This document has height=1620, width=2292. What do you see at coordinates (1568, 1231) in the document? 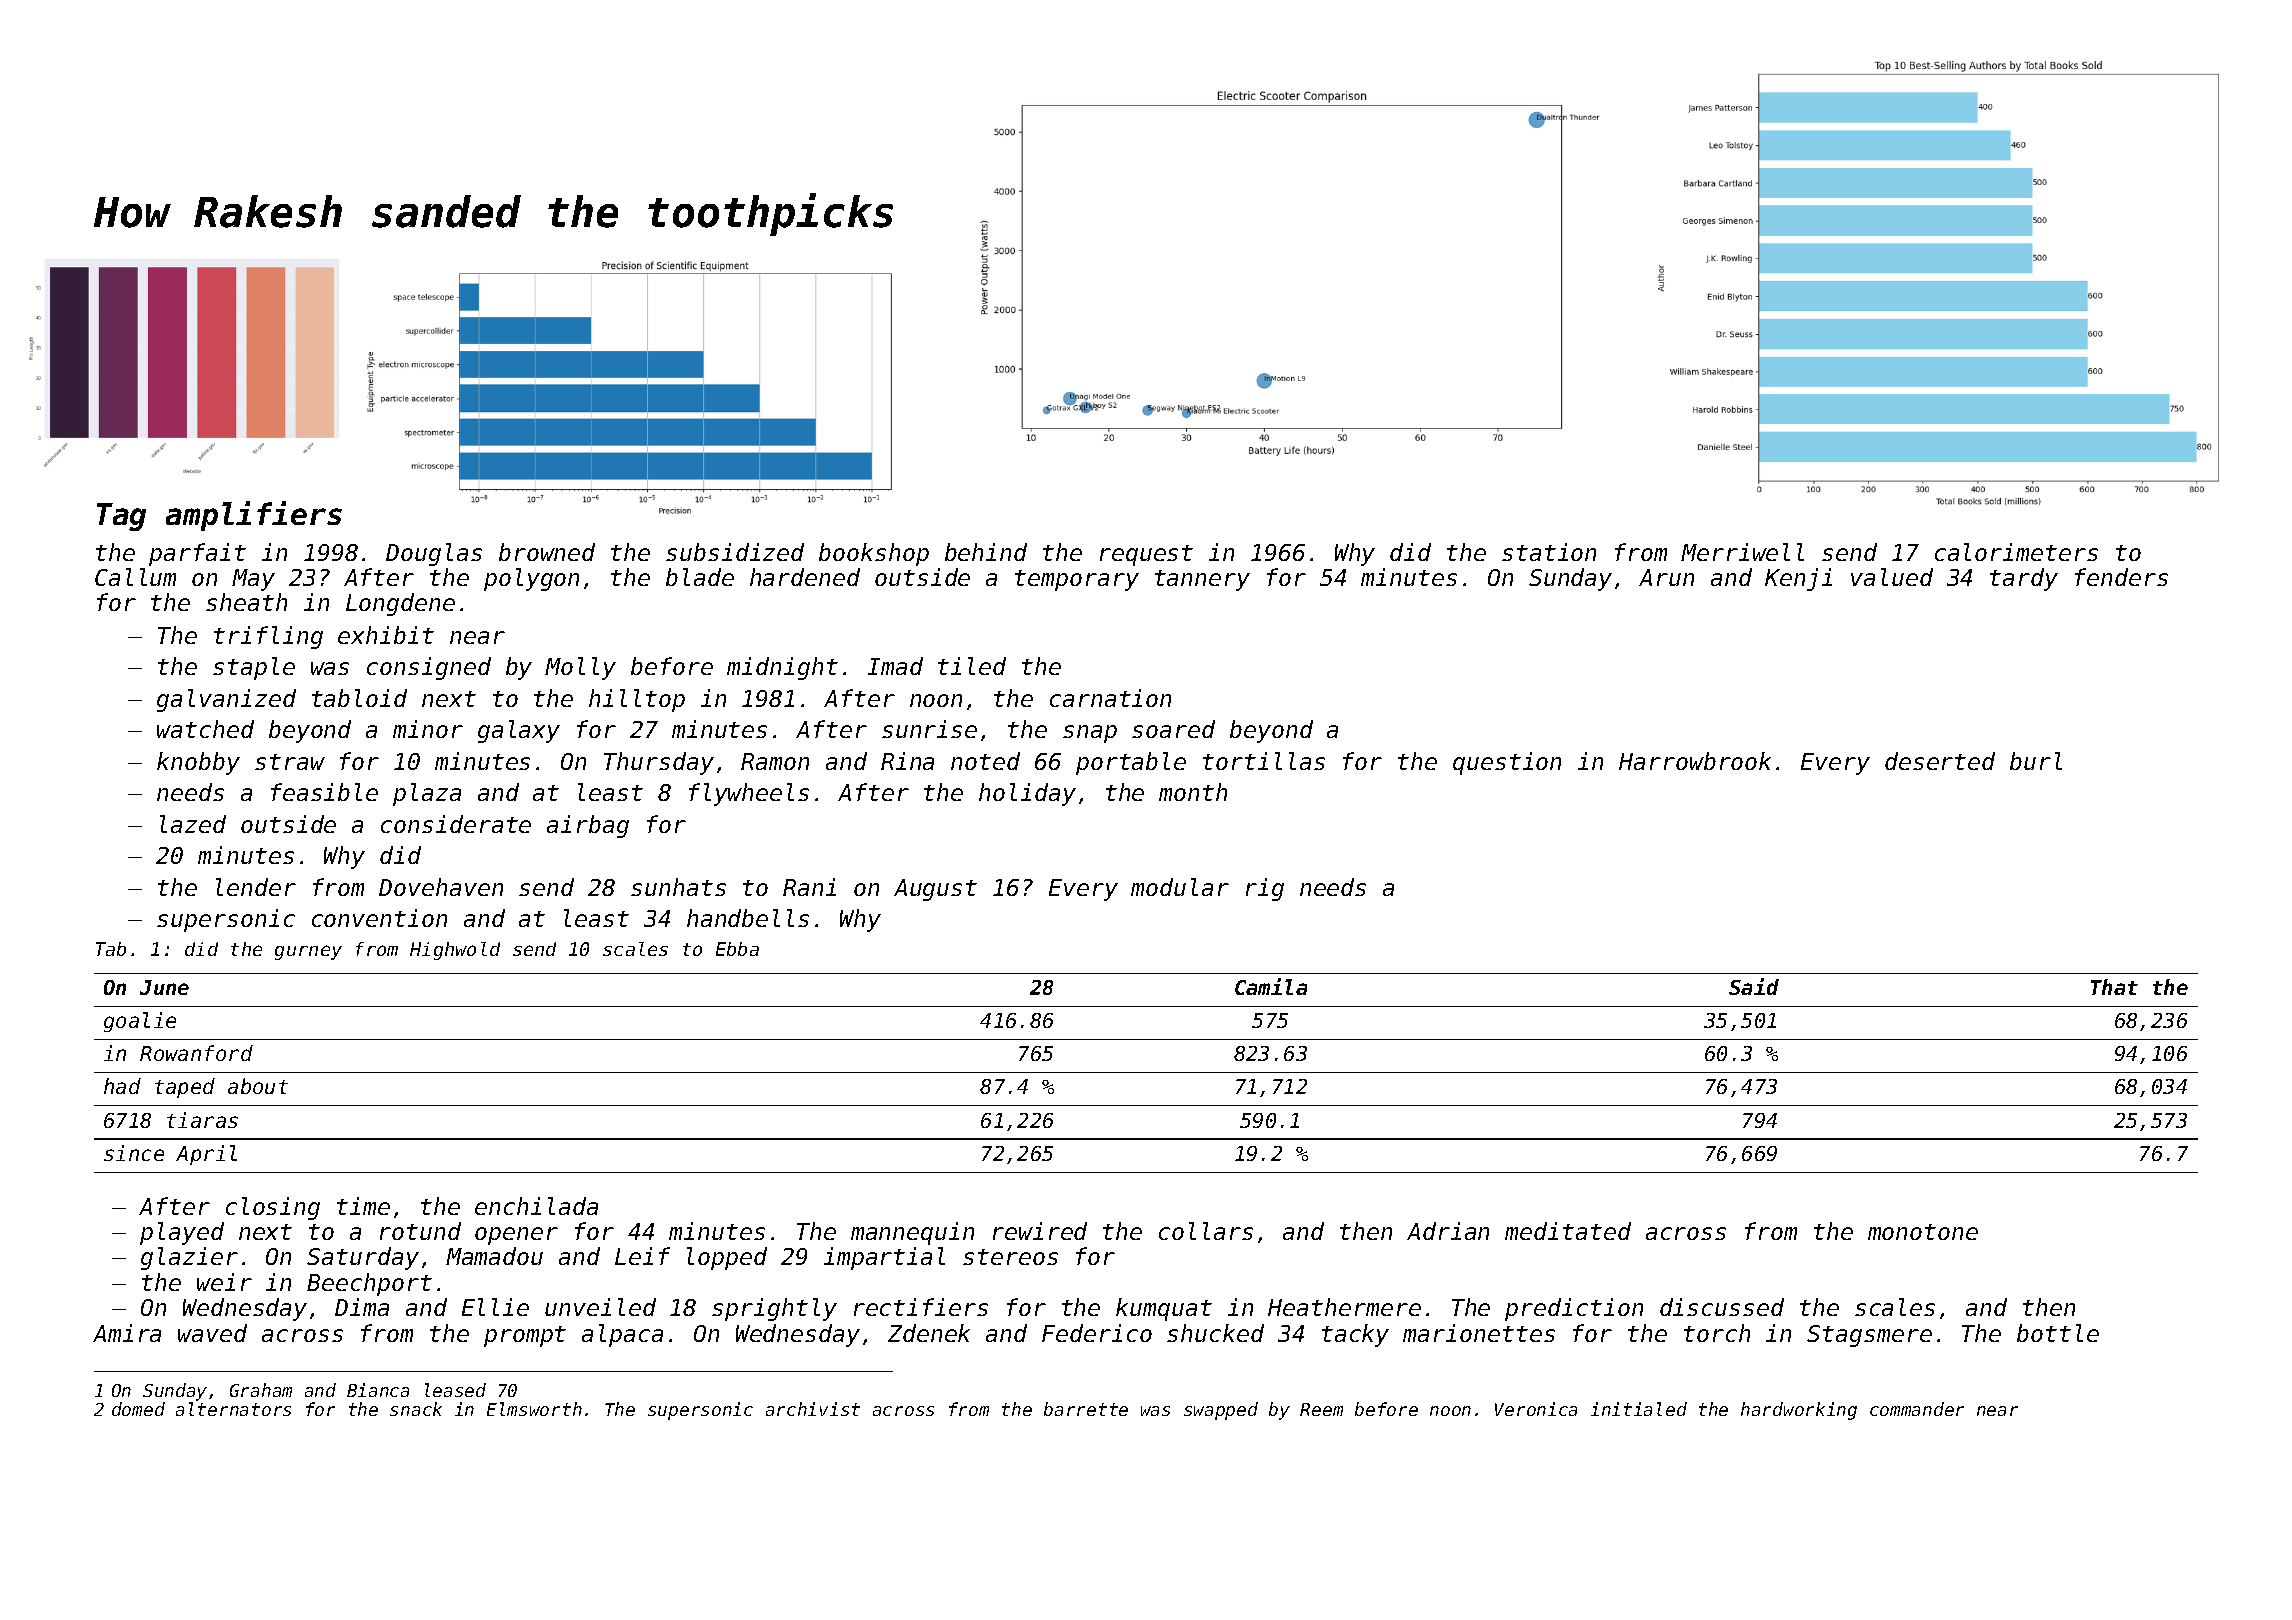
I see `meditated` at bounding box center [1568, 1231].
